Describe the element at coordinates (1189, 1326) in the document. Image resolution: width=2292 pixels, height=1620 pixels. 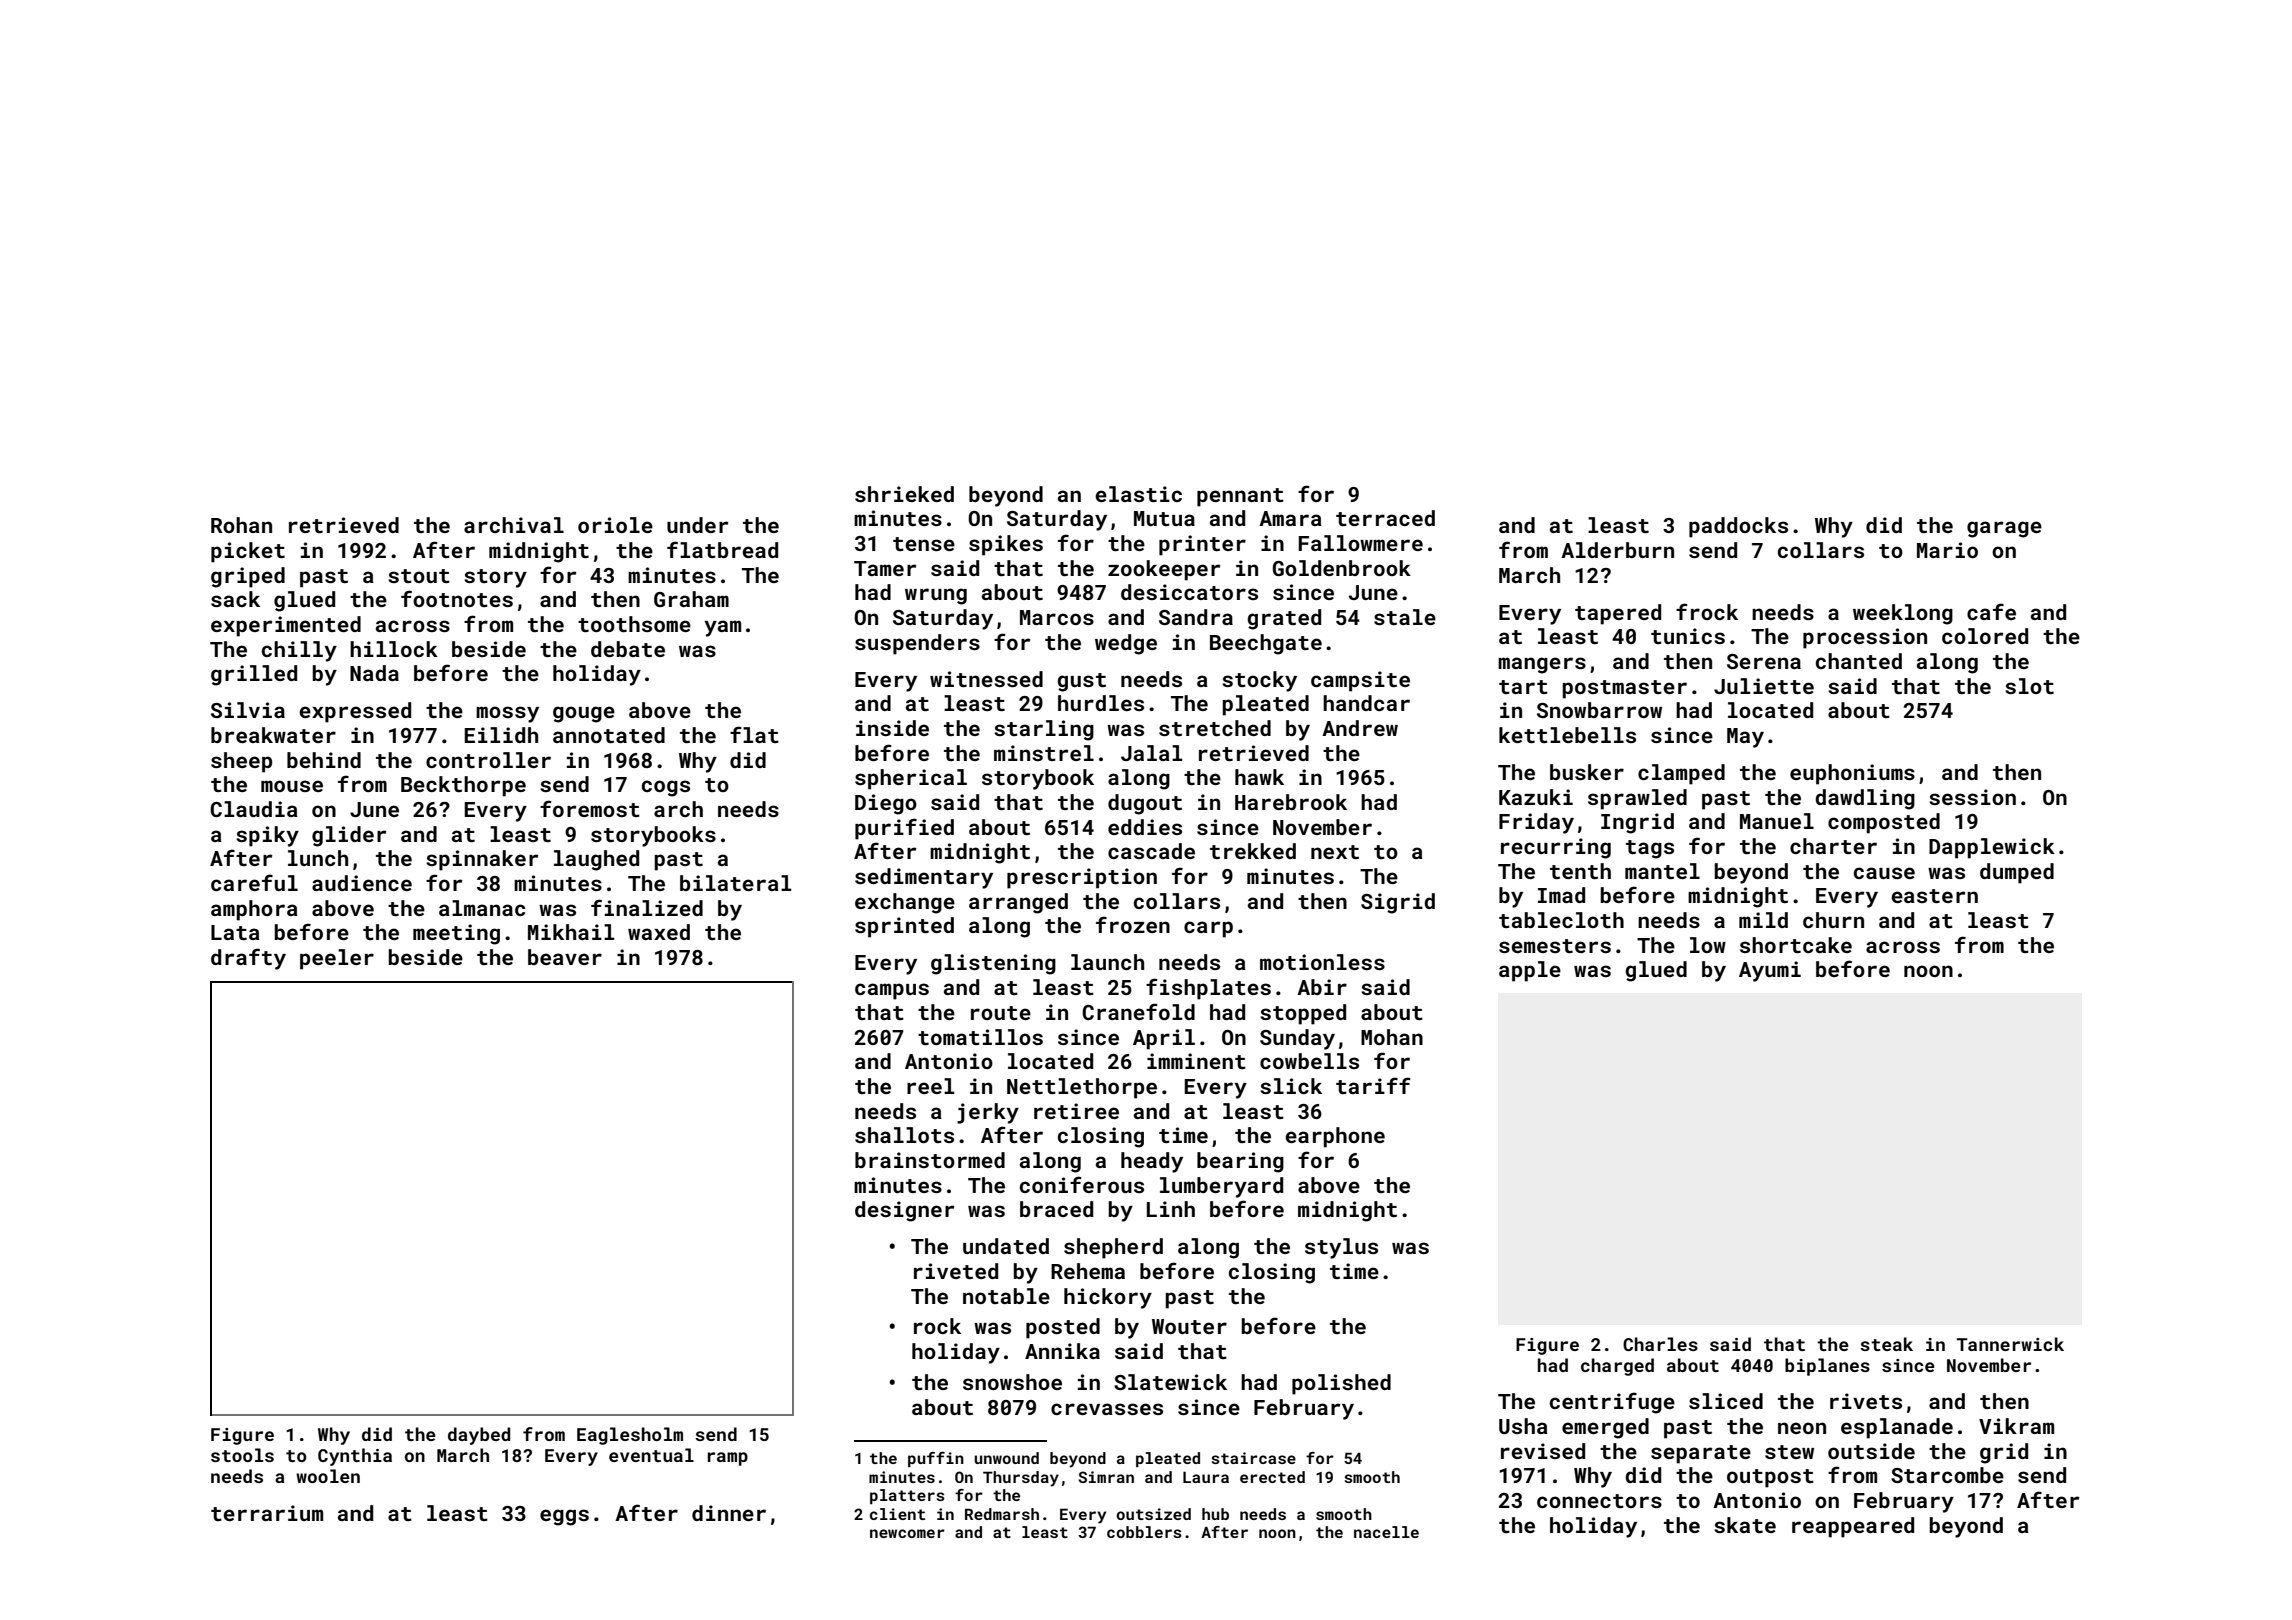
I see `Wouter` at that location.
